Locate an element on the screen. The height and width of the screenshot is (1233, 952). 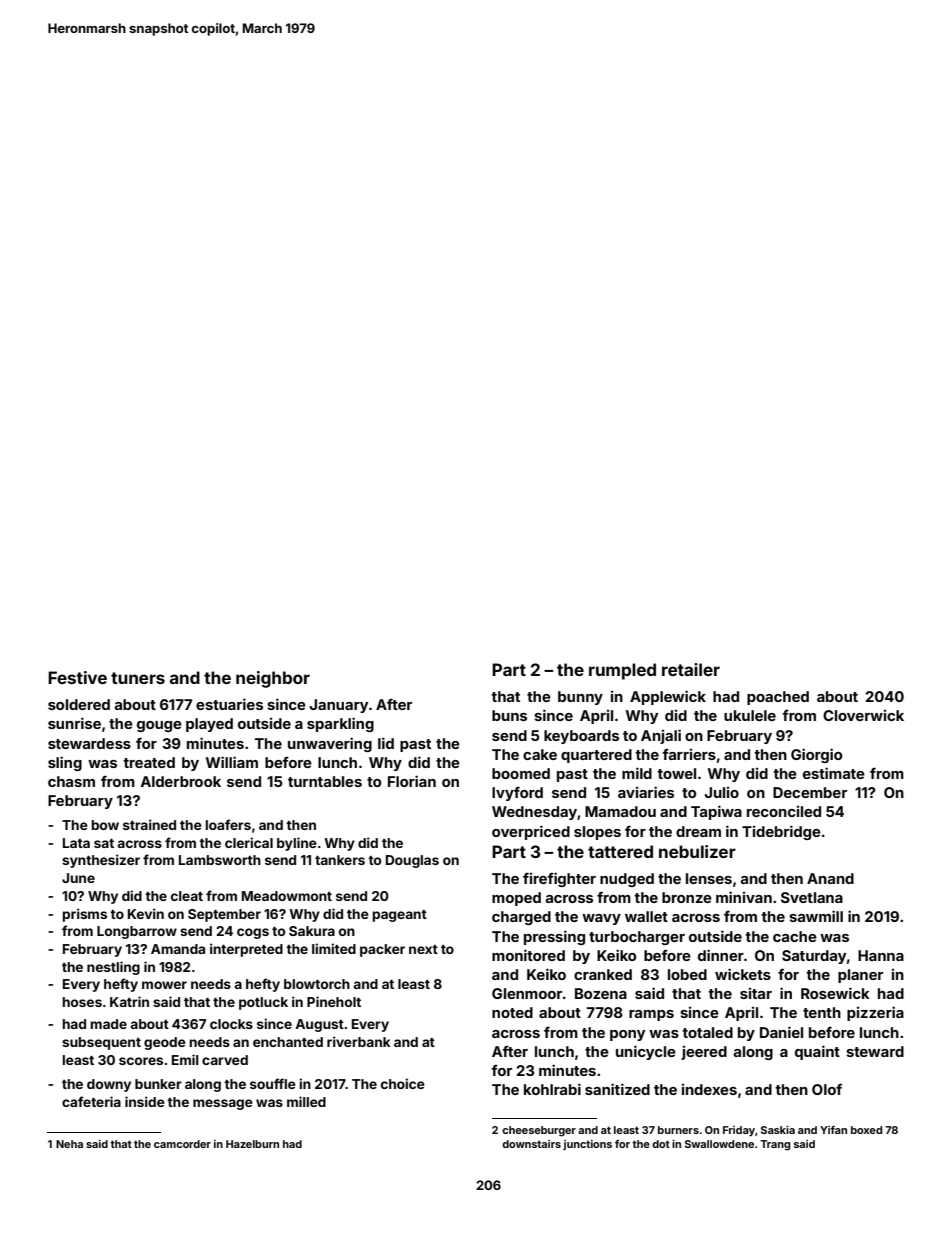
aviaries is located at coordinates (646, 792).
